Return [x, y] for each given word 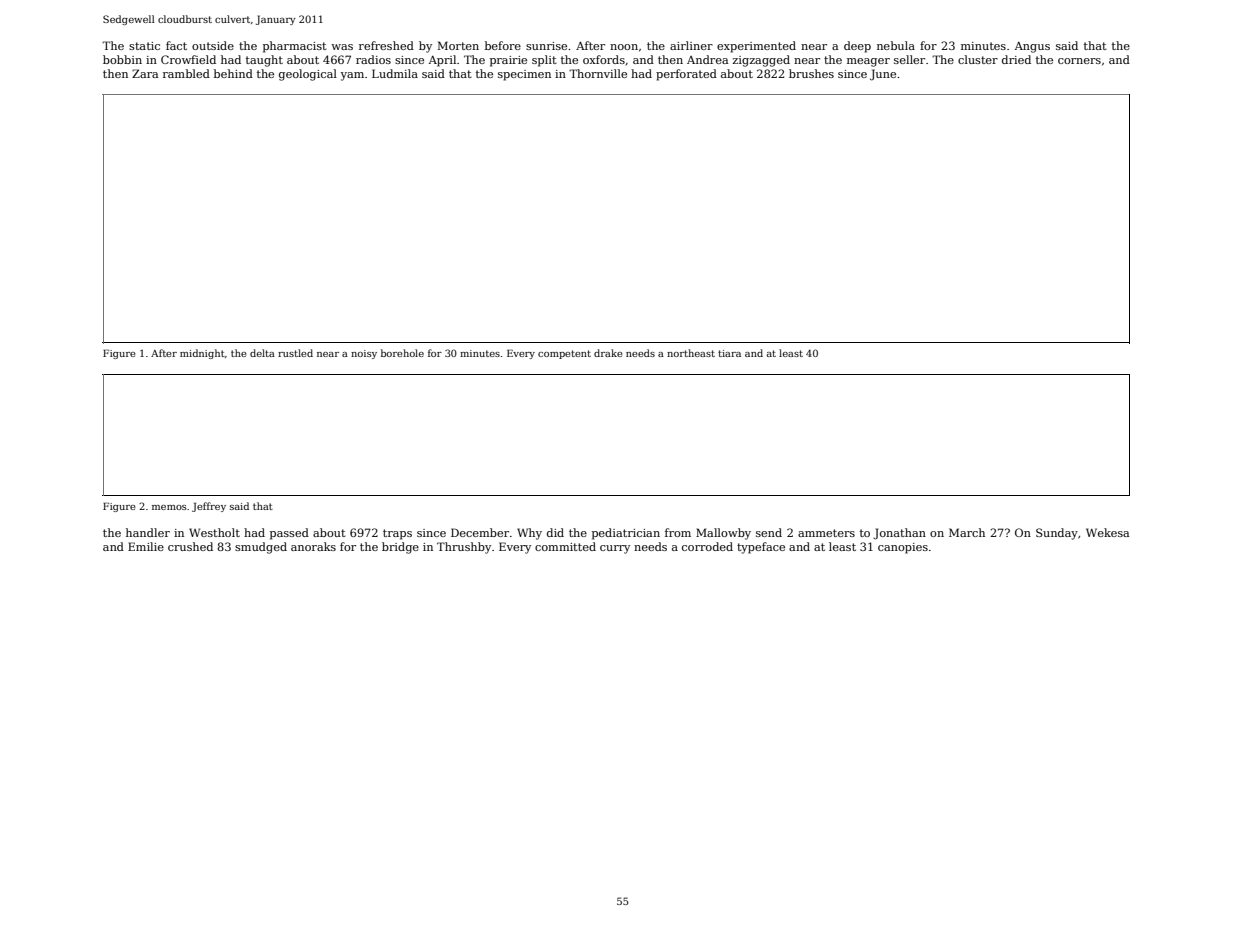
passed [289, 534]
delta [262, 353]
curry [615, 549]
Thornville [598, 73]
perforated [686, 75]
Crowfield [188, 59]
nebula [896, 45]
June [883, 75]
